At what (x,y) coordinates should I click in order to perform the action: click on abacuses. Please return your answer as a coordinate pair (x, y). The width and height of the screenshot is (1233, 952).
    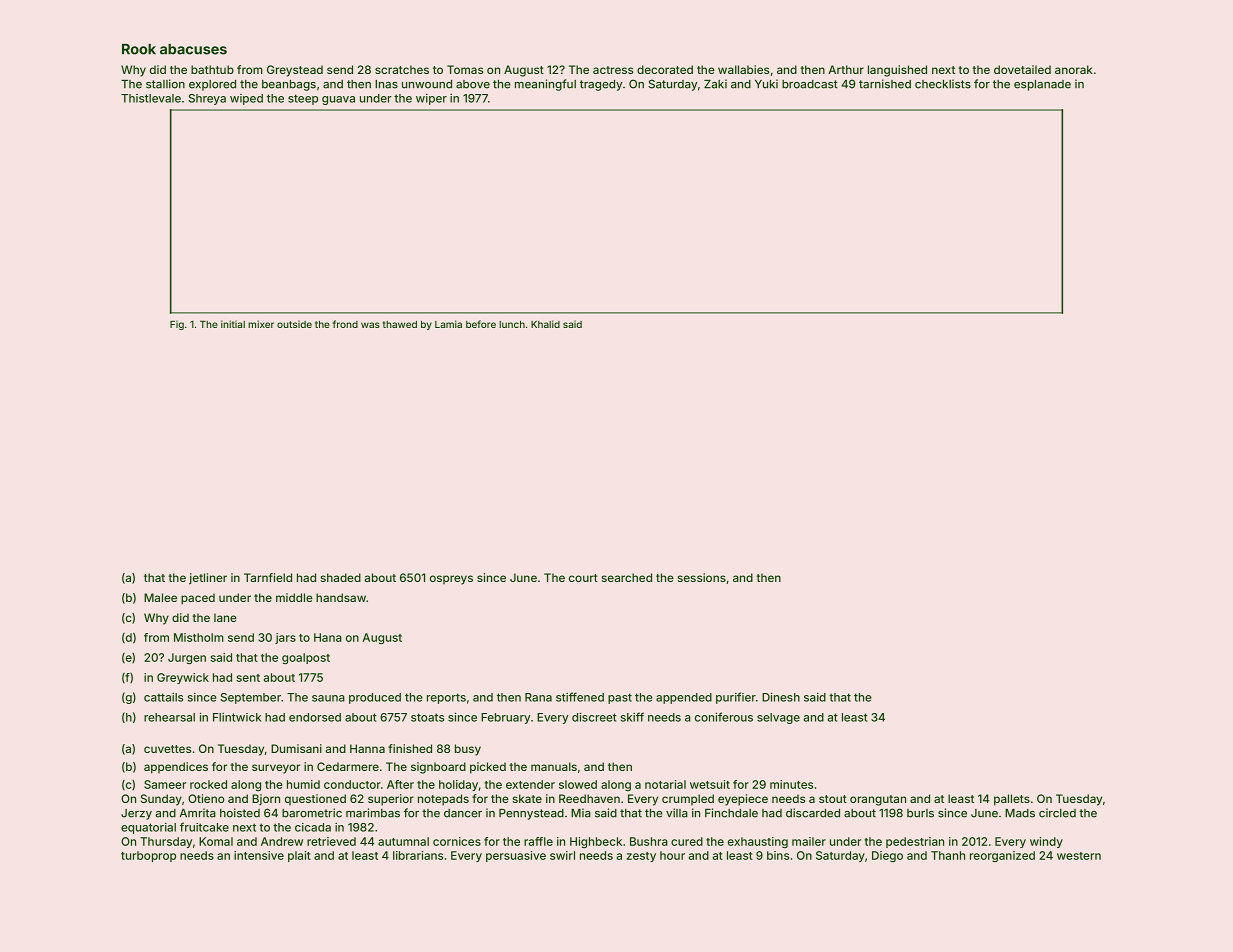
    Looking at the image, I should click on (193, 49).
